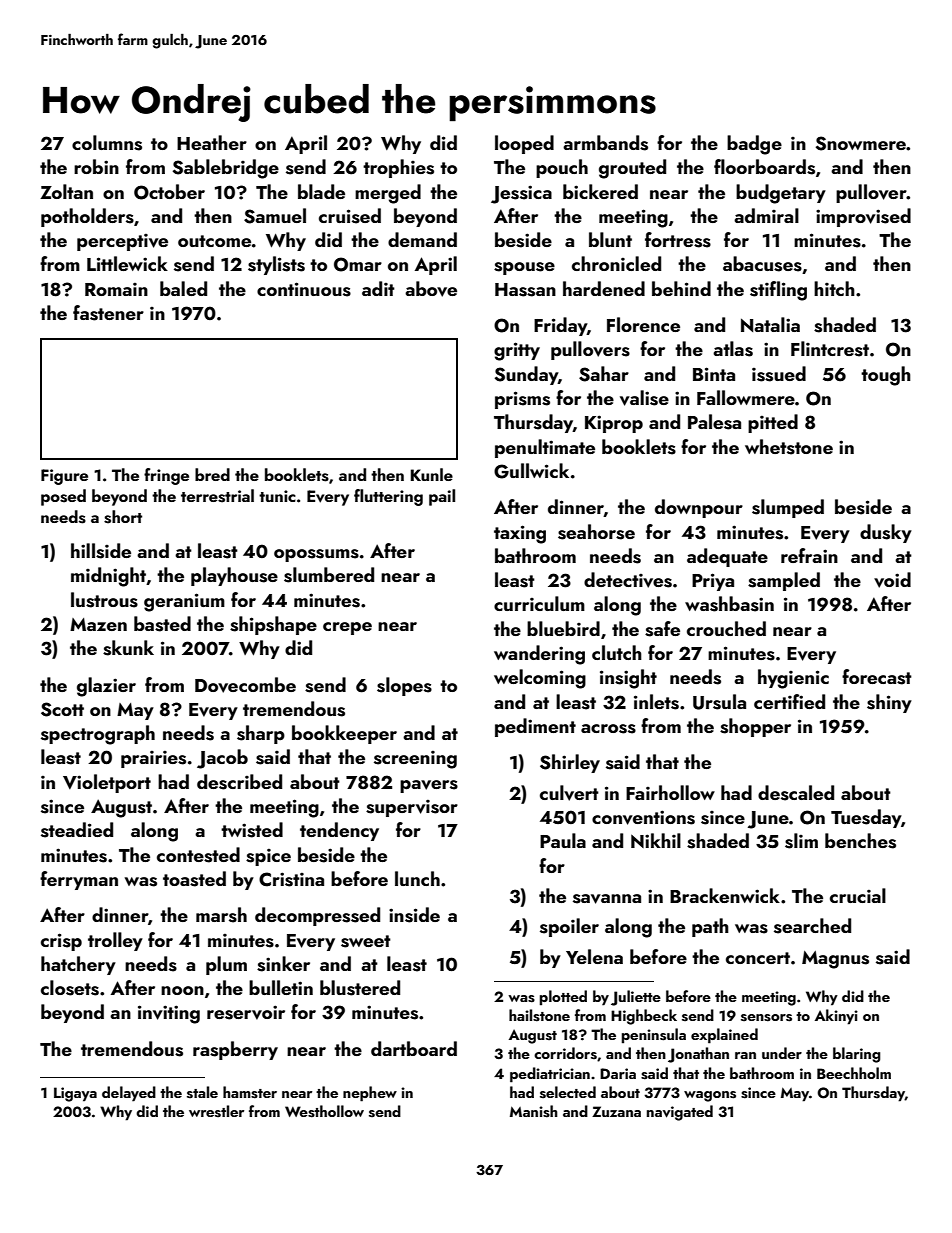  What do you see at coordinates (789, 447) in the screenshot?
I see `whetstone` at bounding box center [789, 447].
